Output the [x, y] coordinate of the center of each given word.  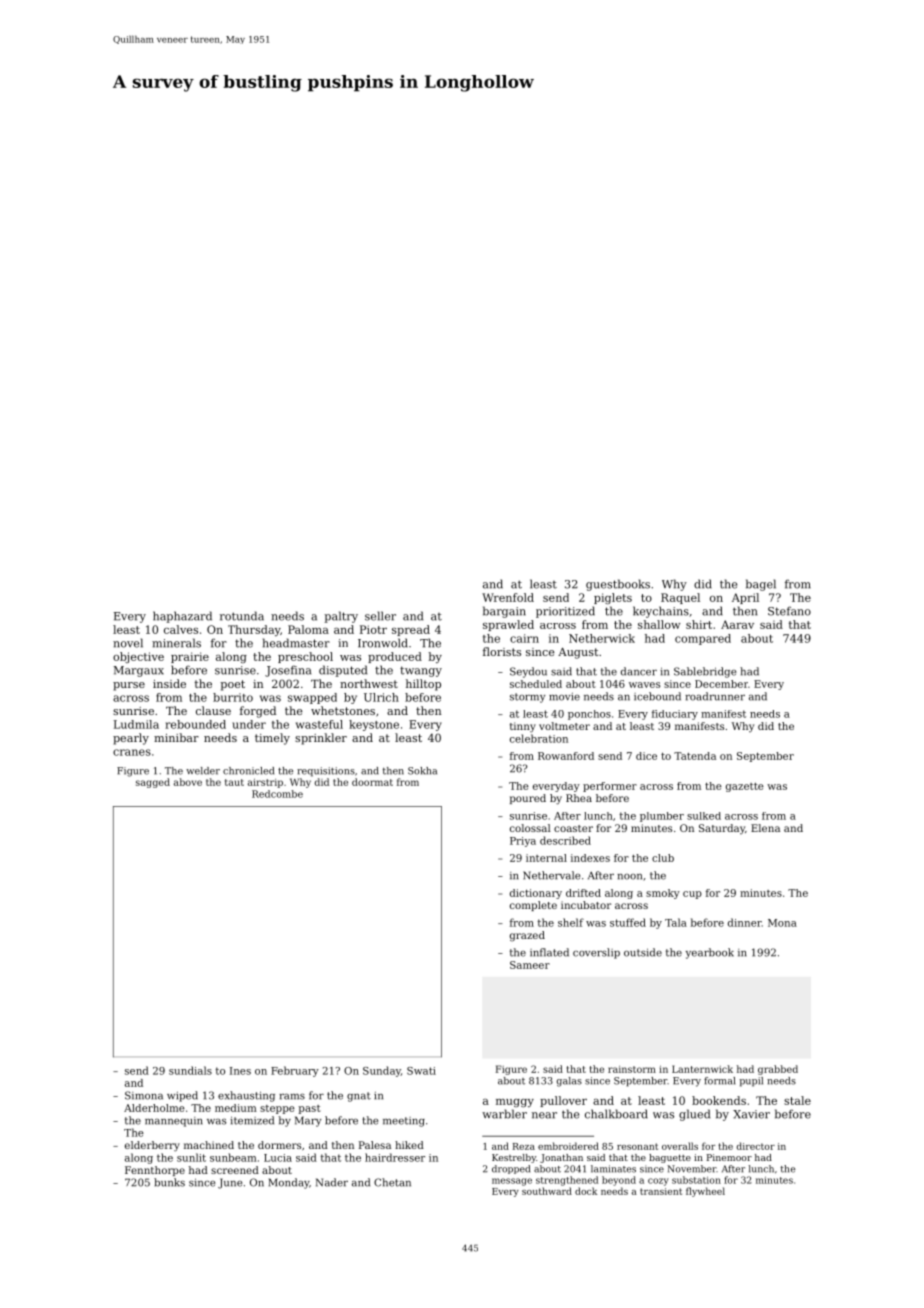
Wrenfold [508, 597]
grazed [527, 936]
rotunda [242, 616]
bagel [761, 585]
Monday [289, 1183]
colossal [530, 828]
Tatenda [695, 756]
